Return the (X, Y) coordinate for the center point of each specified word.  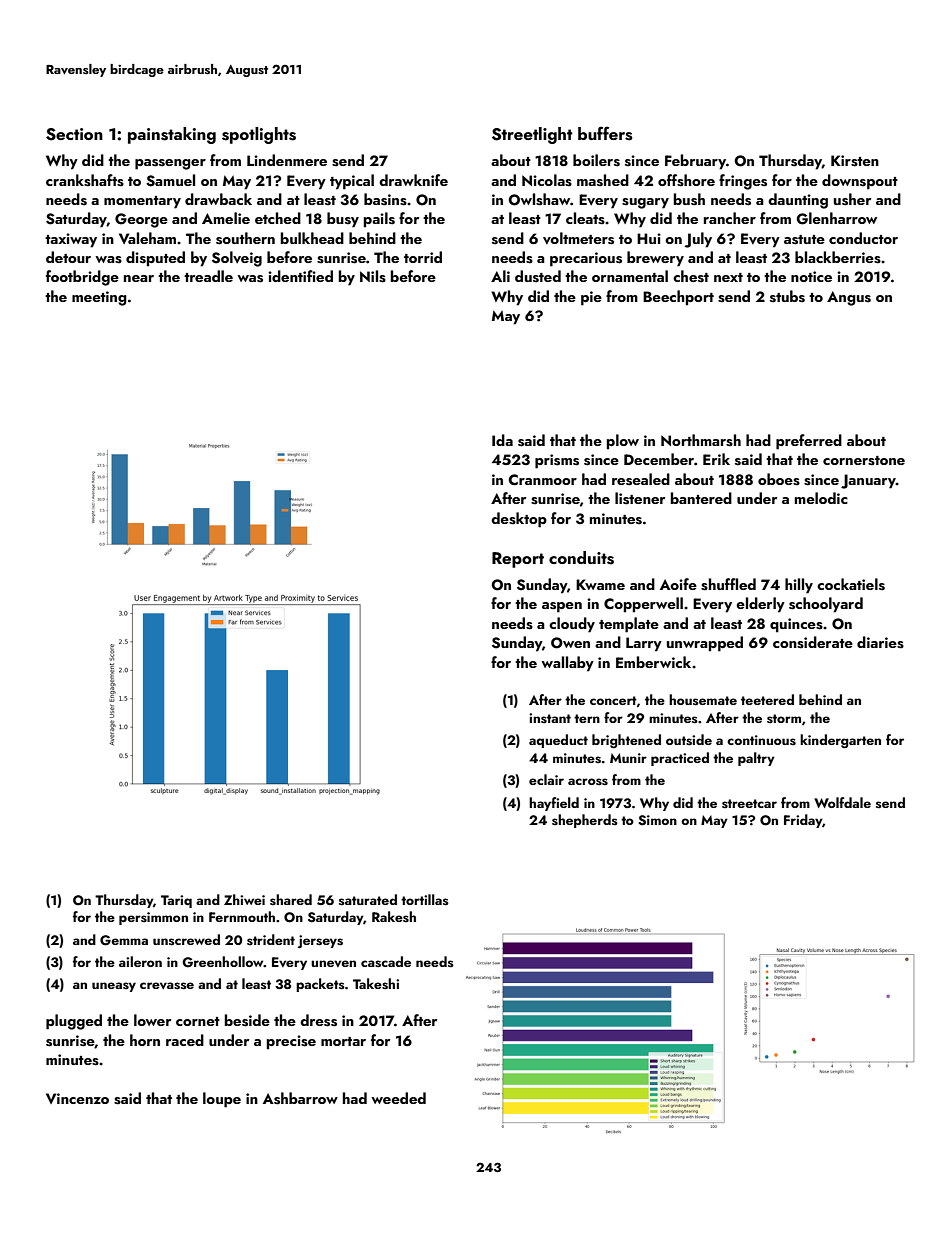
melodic (821, 498)
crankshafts (85, 180)
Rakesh (394, 917)
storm (784, 719)
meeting (99, 298)
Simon (657, 820)
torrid (423, 257)
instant (550, 718)
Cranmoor (543, 479)
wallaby (567, 664)
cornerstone (864, 461)
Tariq (176, 901)
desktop (519, 520)
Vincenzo (77, 1098)
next (728, 277)
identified (300, 276)
